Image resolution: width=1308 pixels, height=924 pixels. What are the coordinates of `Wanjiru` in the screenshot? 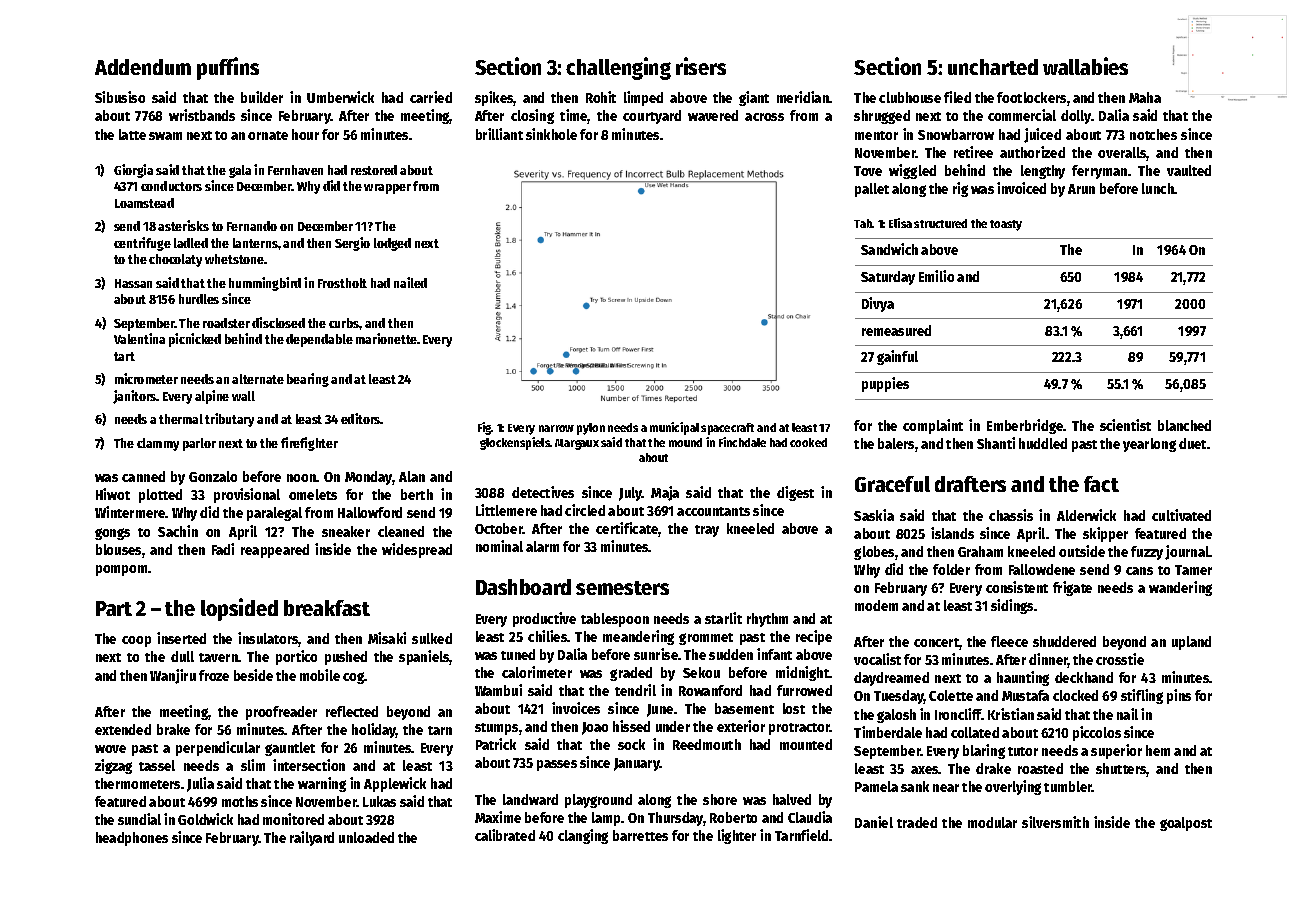 It's located at (173, 676).
